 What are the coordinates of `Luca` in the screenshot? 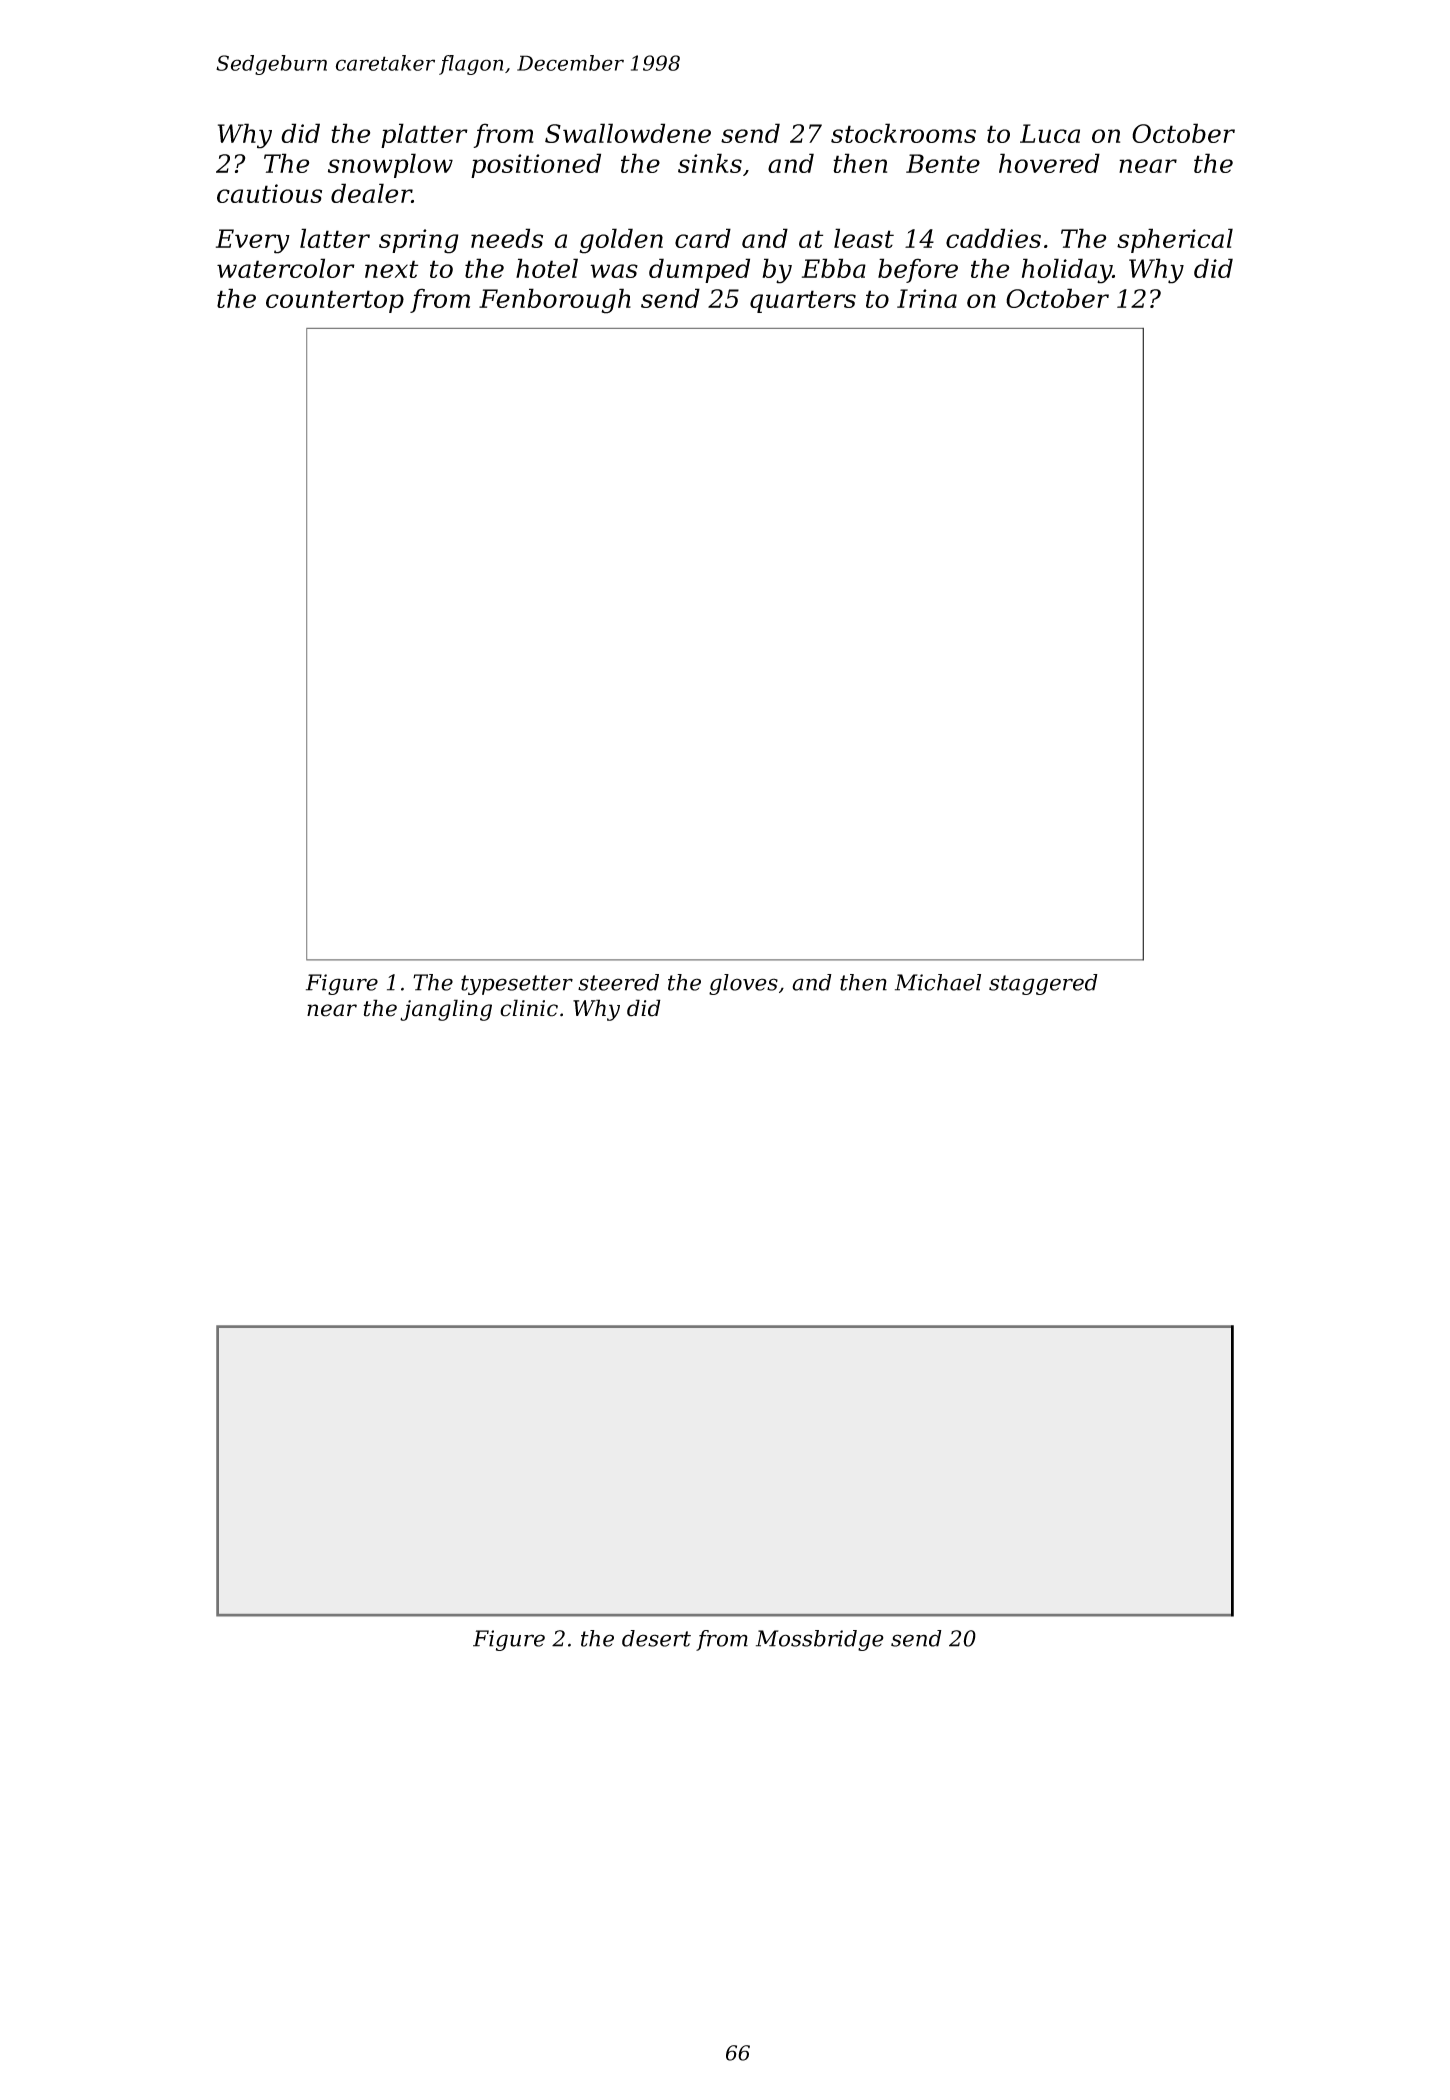 It's located at (1050, 133).
